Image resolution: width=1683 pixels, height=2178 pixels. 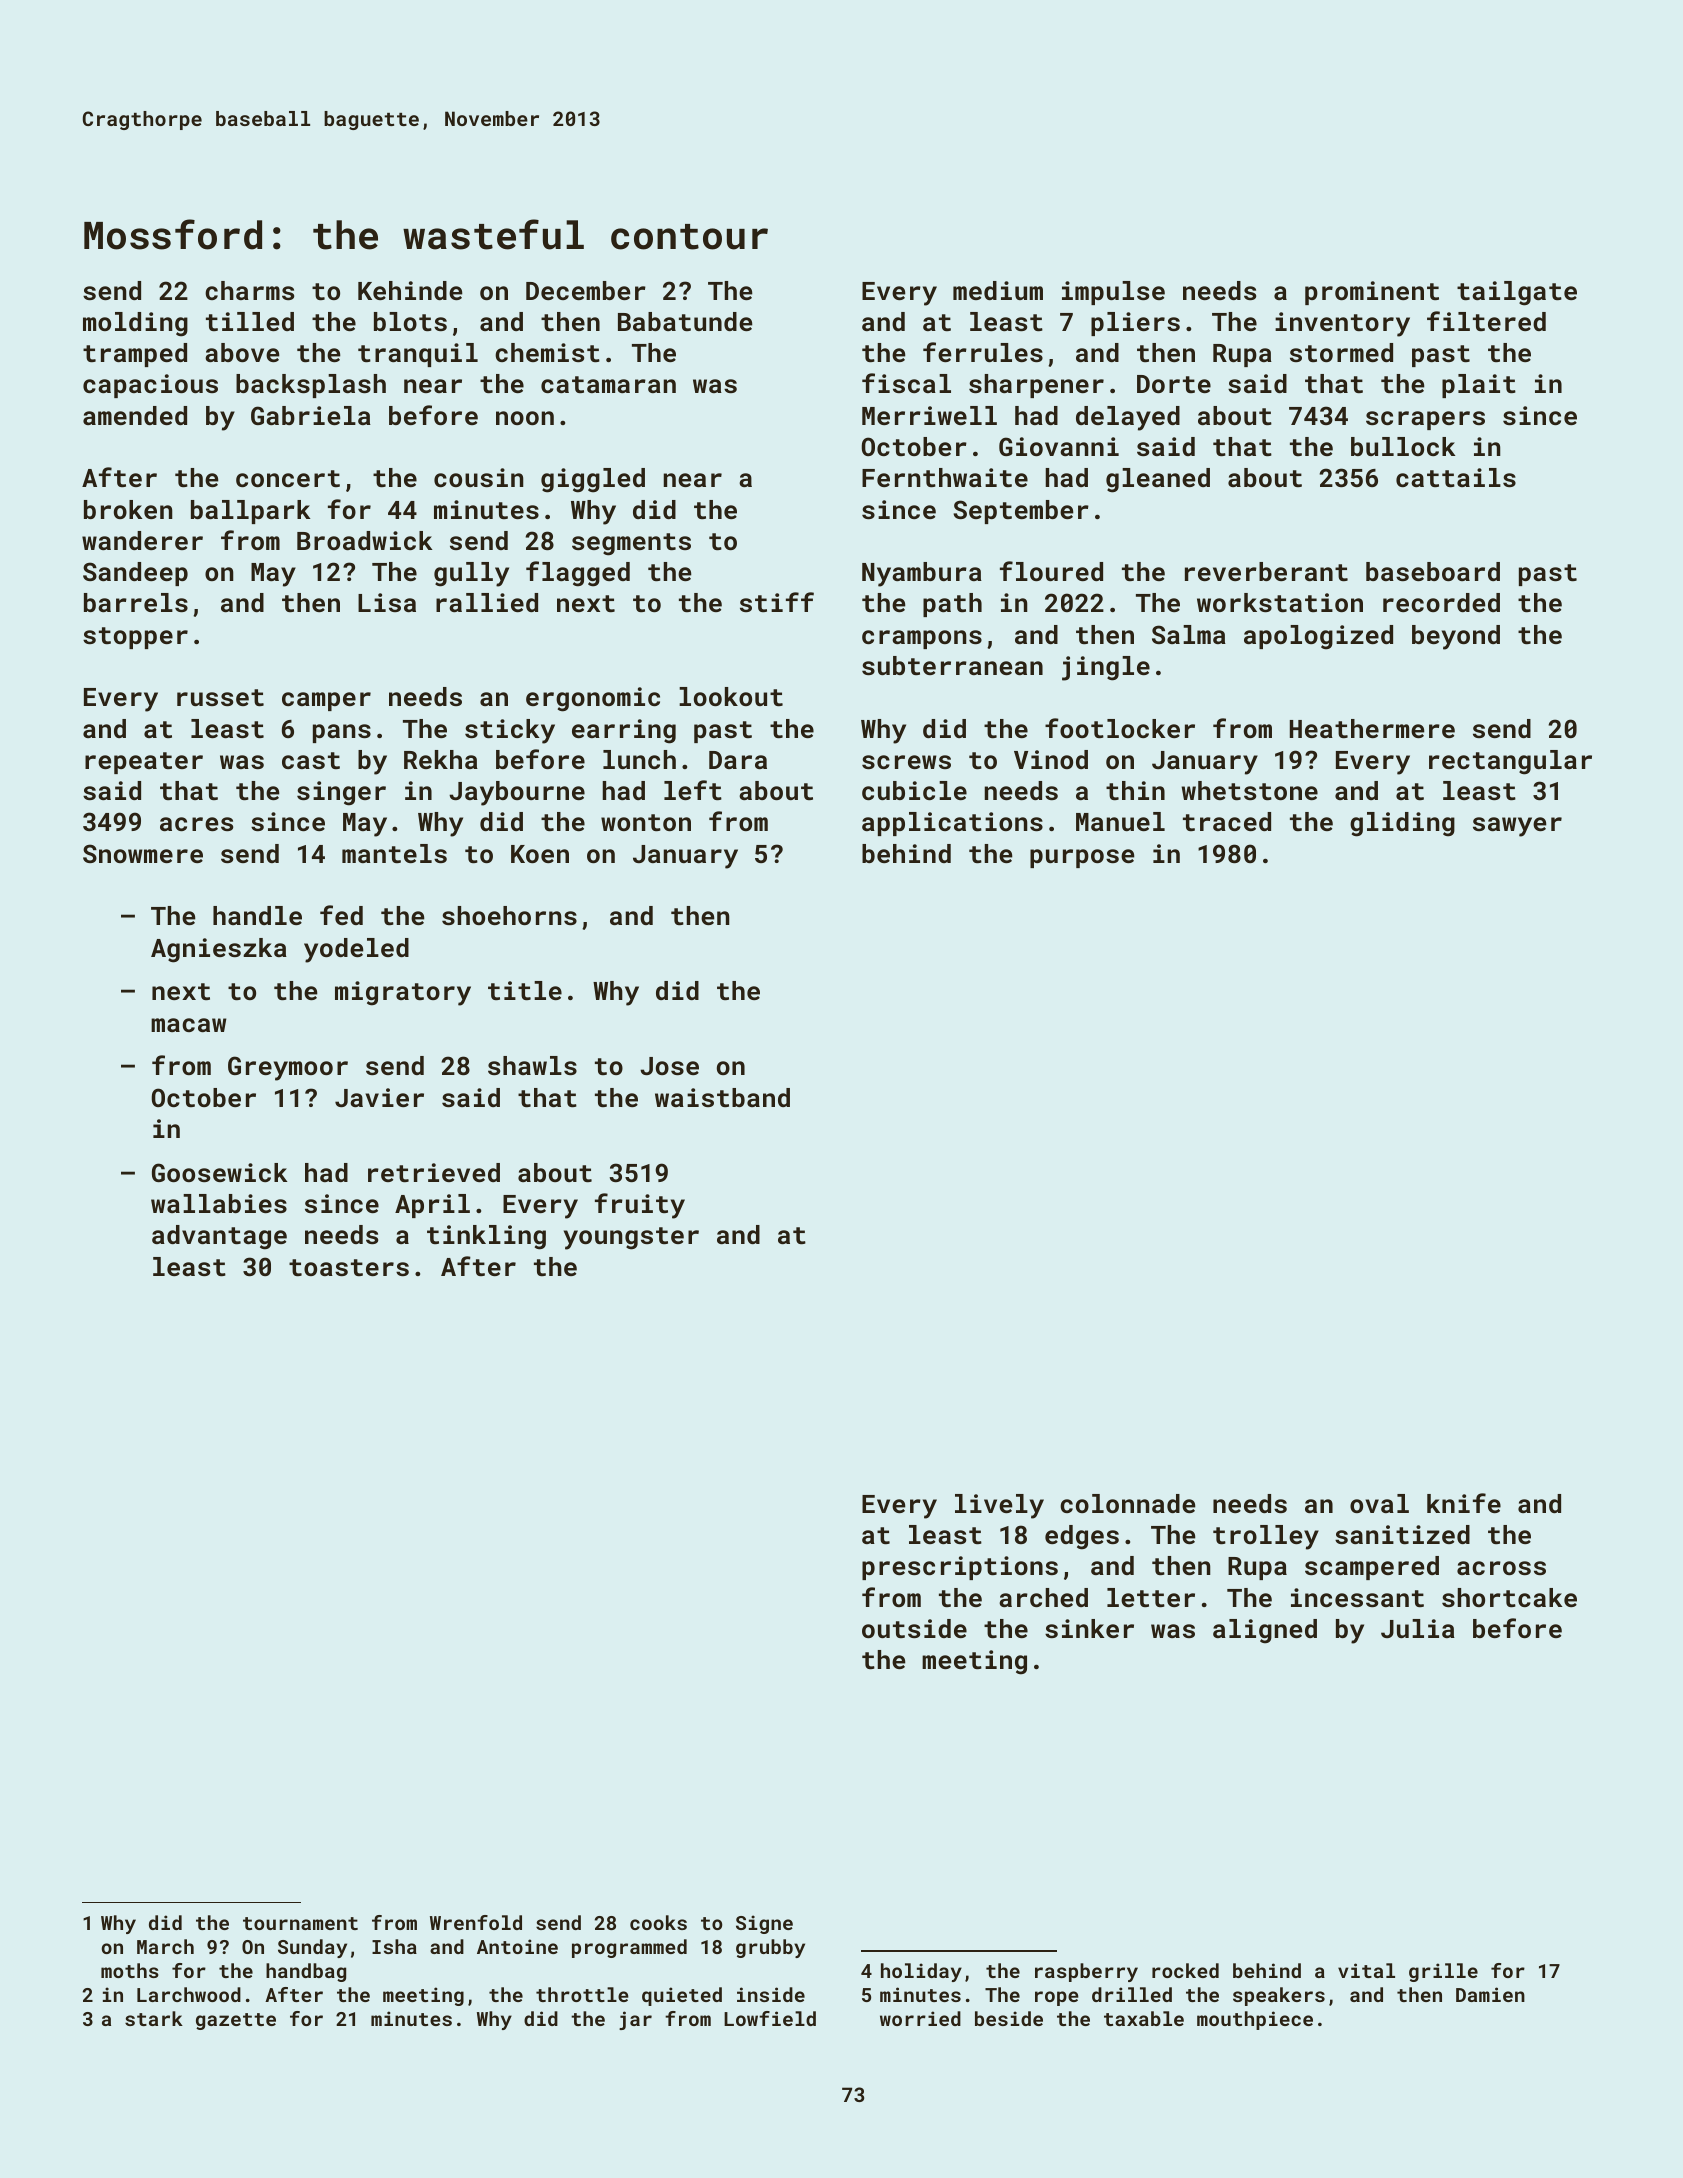 I want to click on shoehorns, so click(x=509, y=915).
